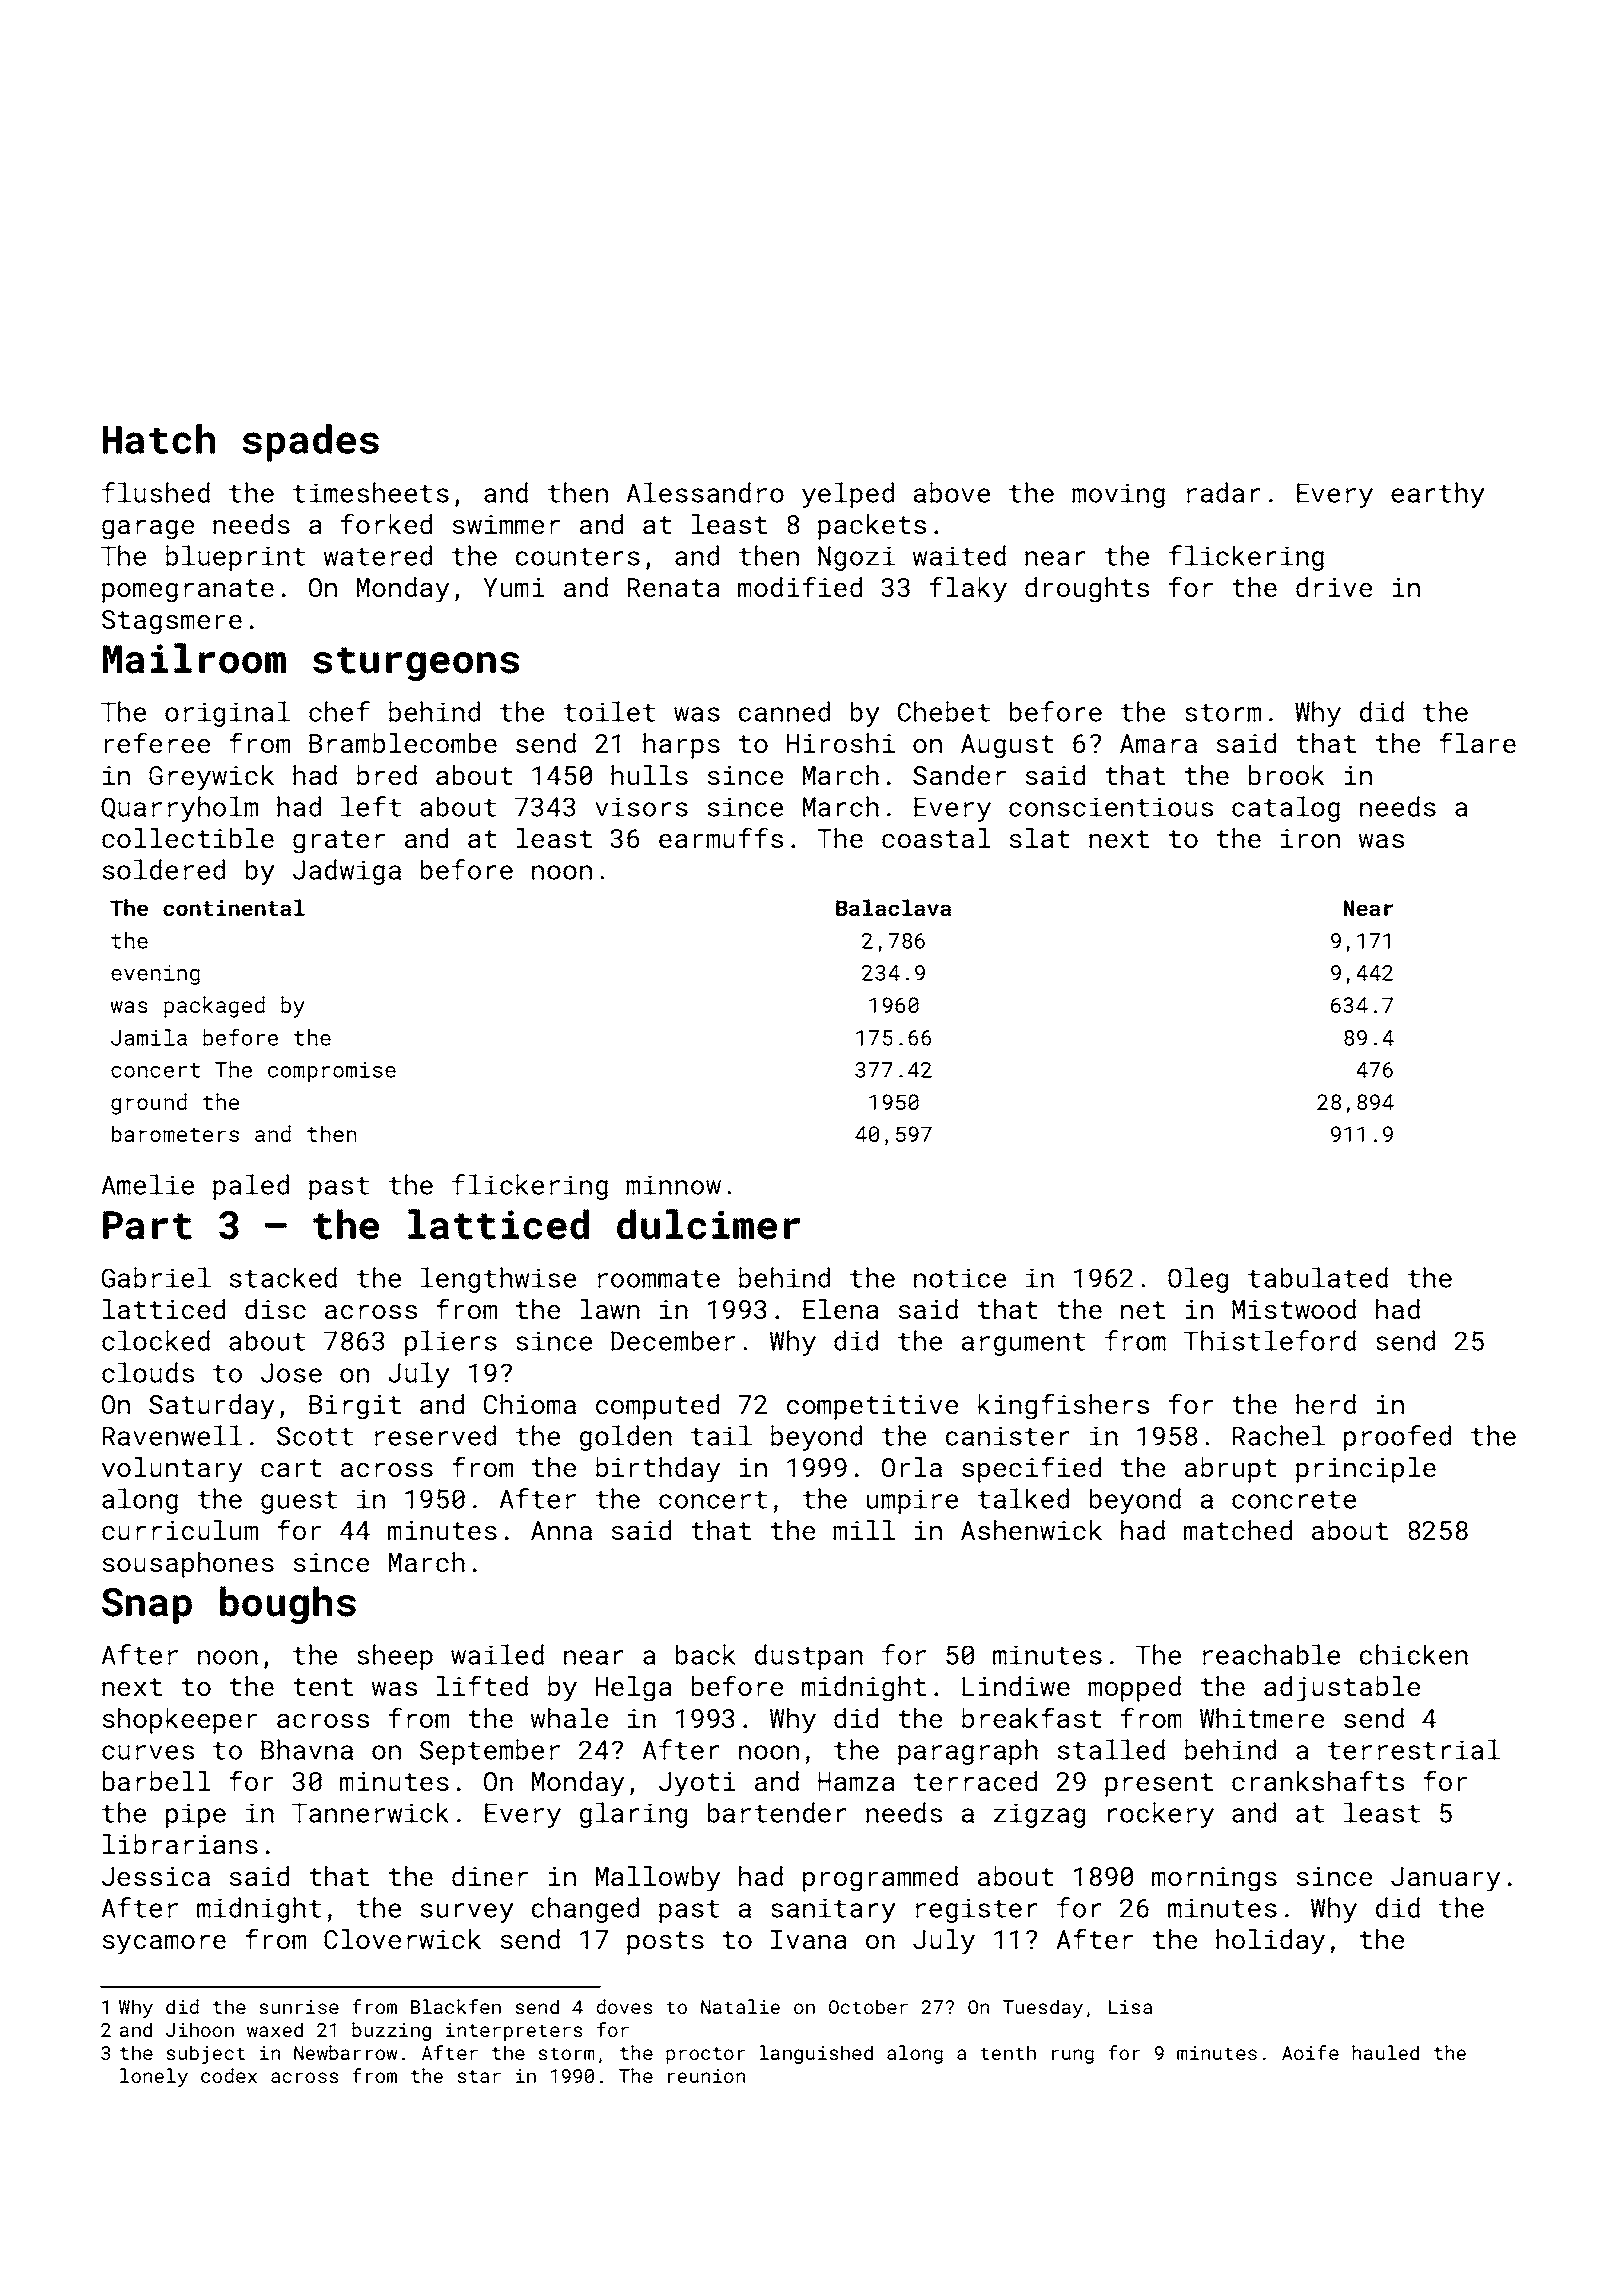  I want to click on abrupt, so click(1231, 1470).
